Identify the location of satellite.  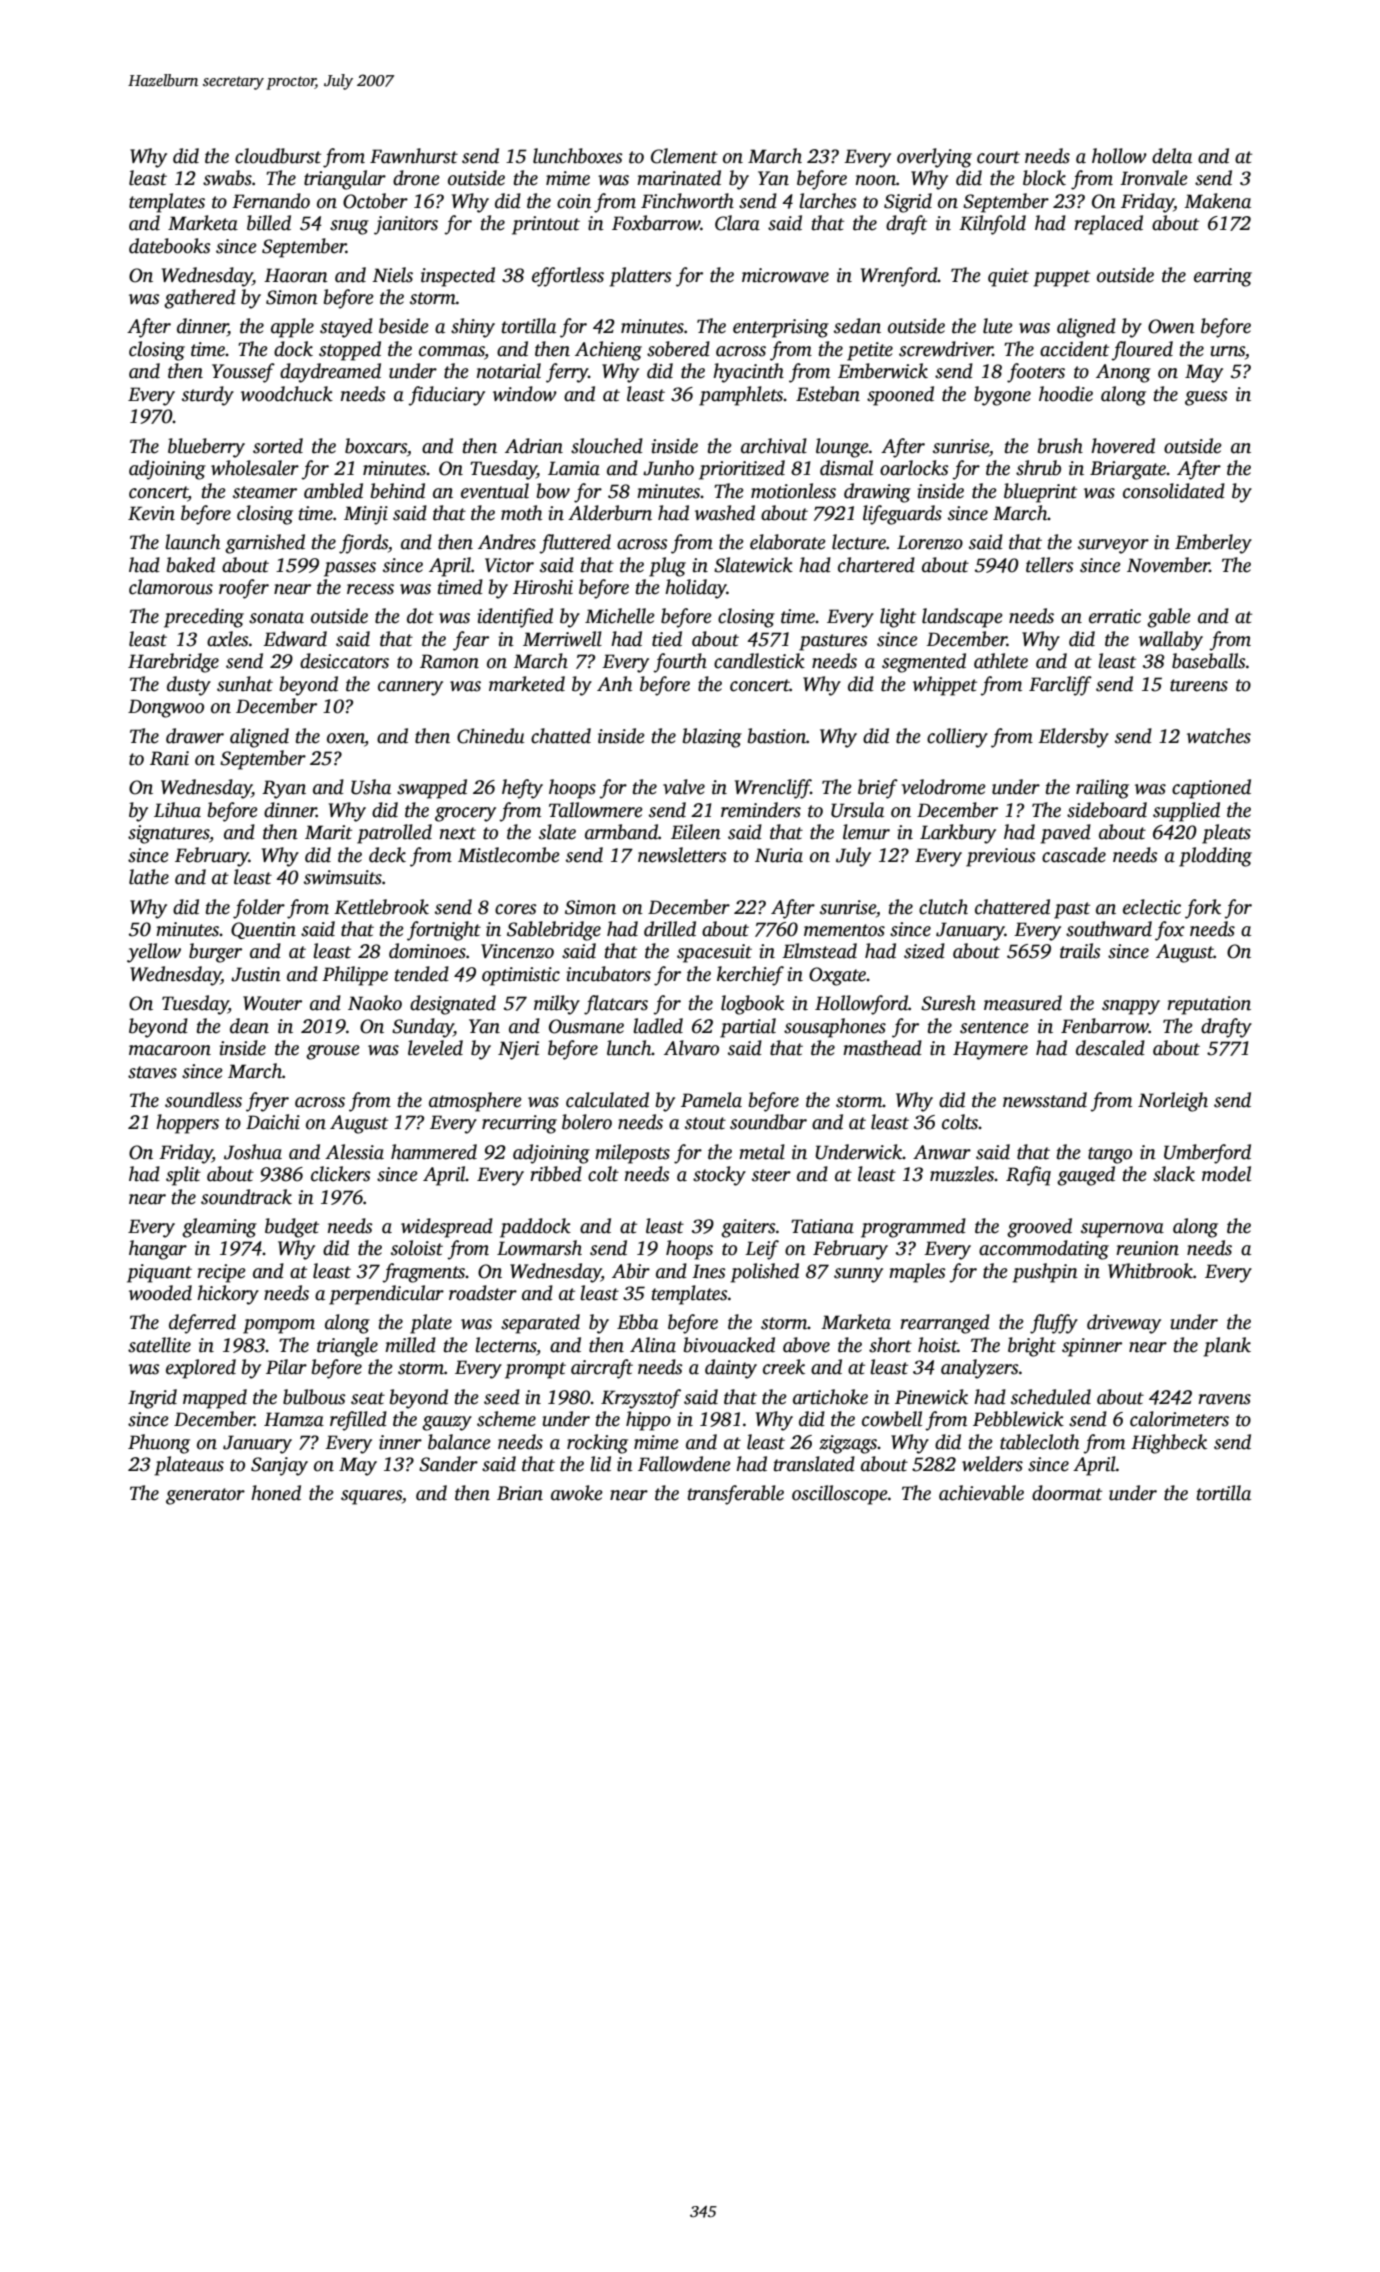
(159, 1345).
